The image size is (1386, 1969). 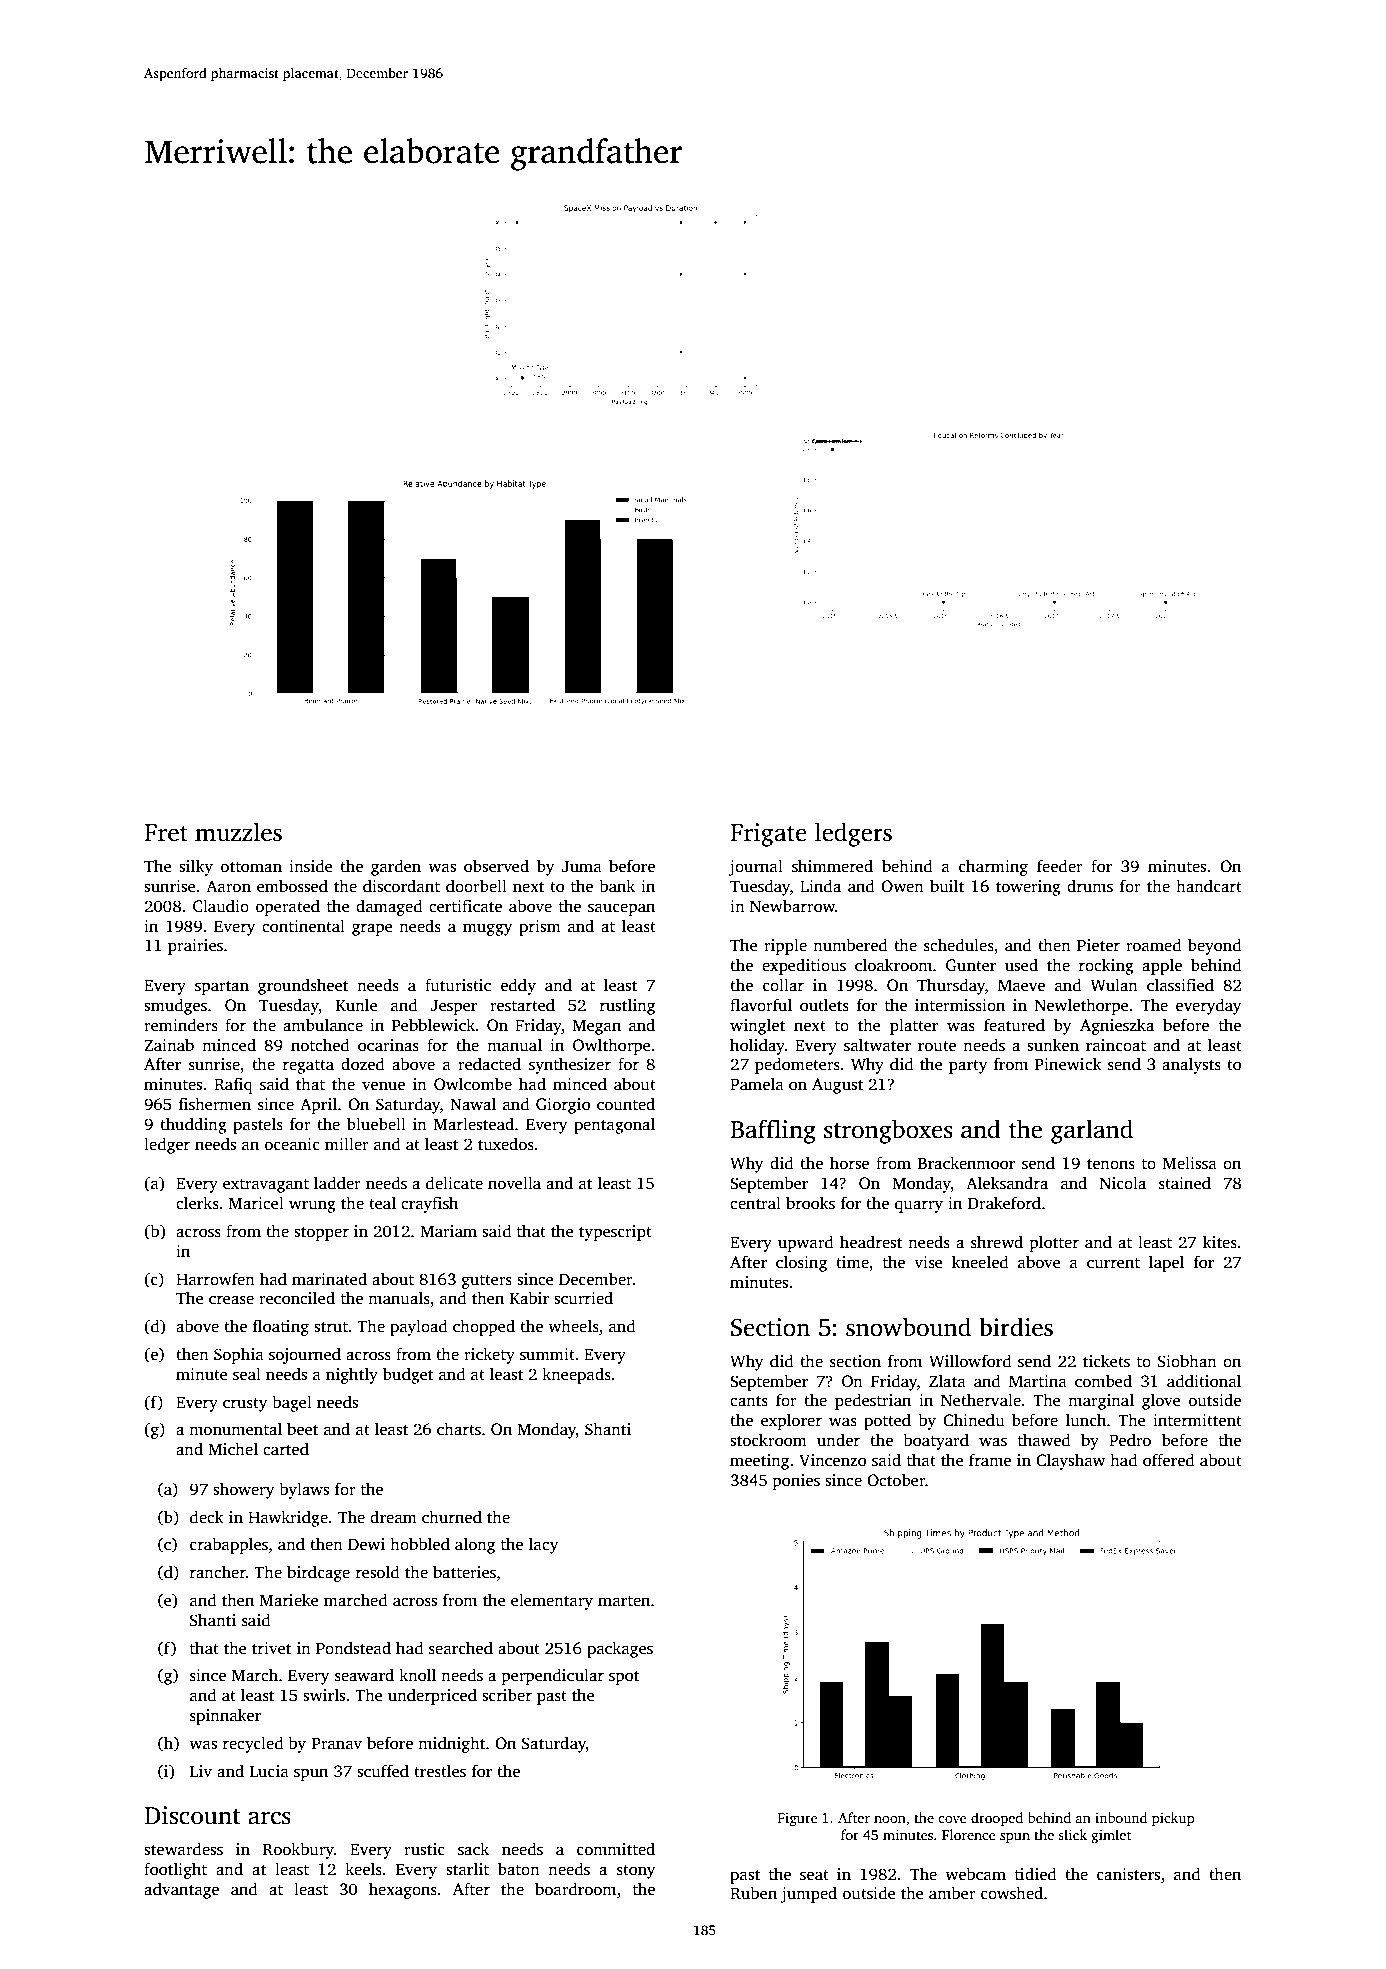 I want to click on ponies, so click(x=796, y=1482).
